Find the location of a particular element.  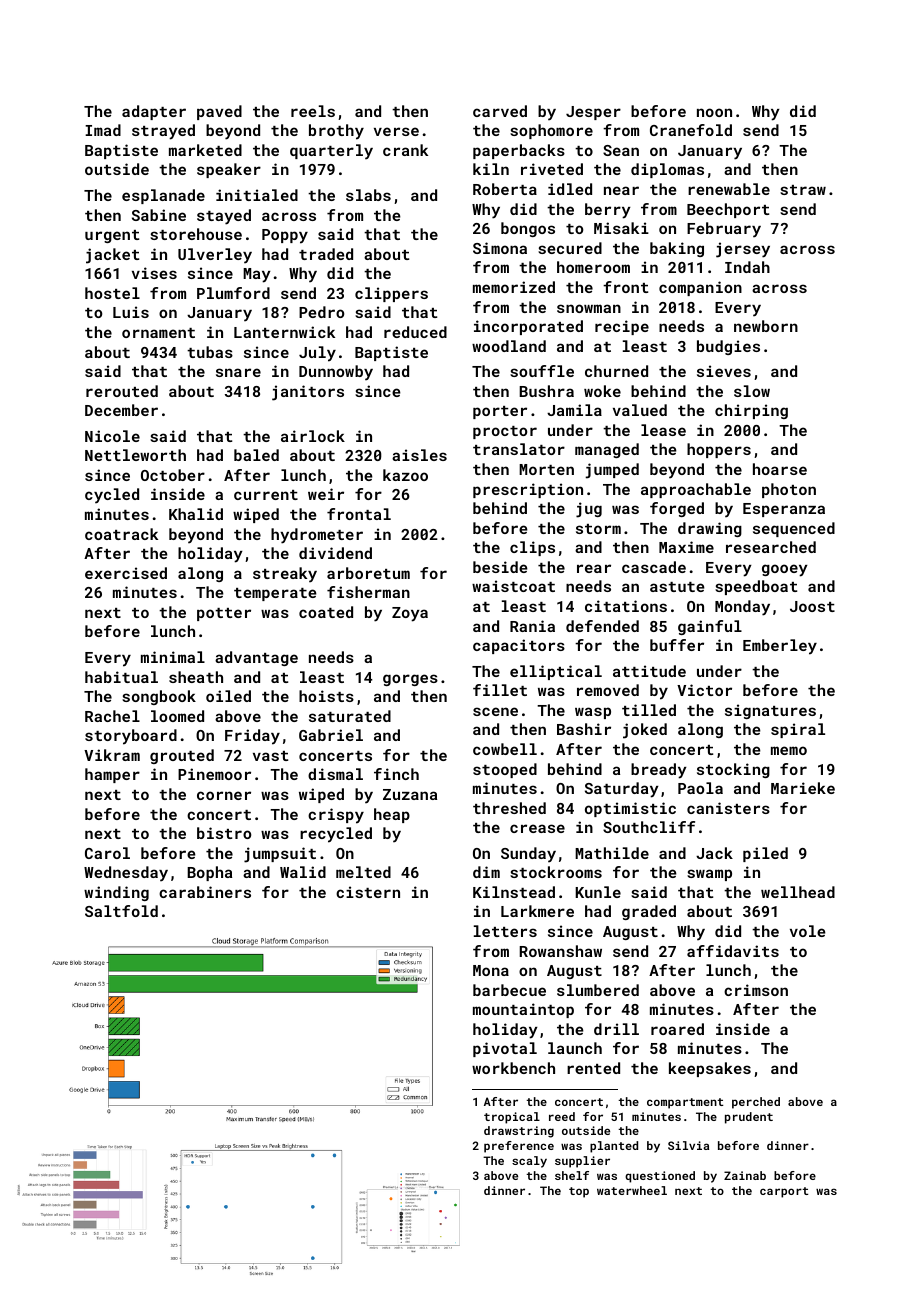

Victor is located at coordinates (704, 690).
